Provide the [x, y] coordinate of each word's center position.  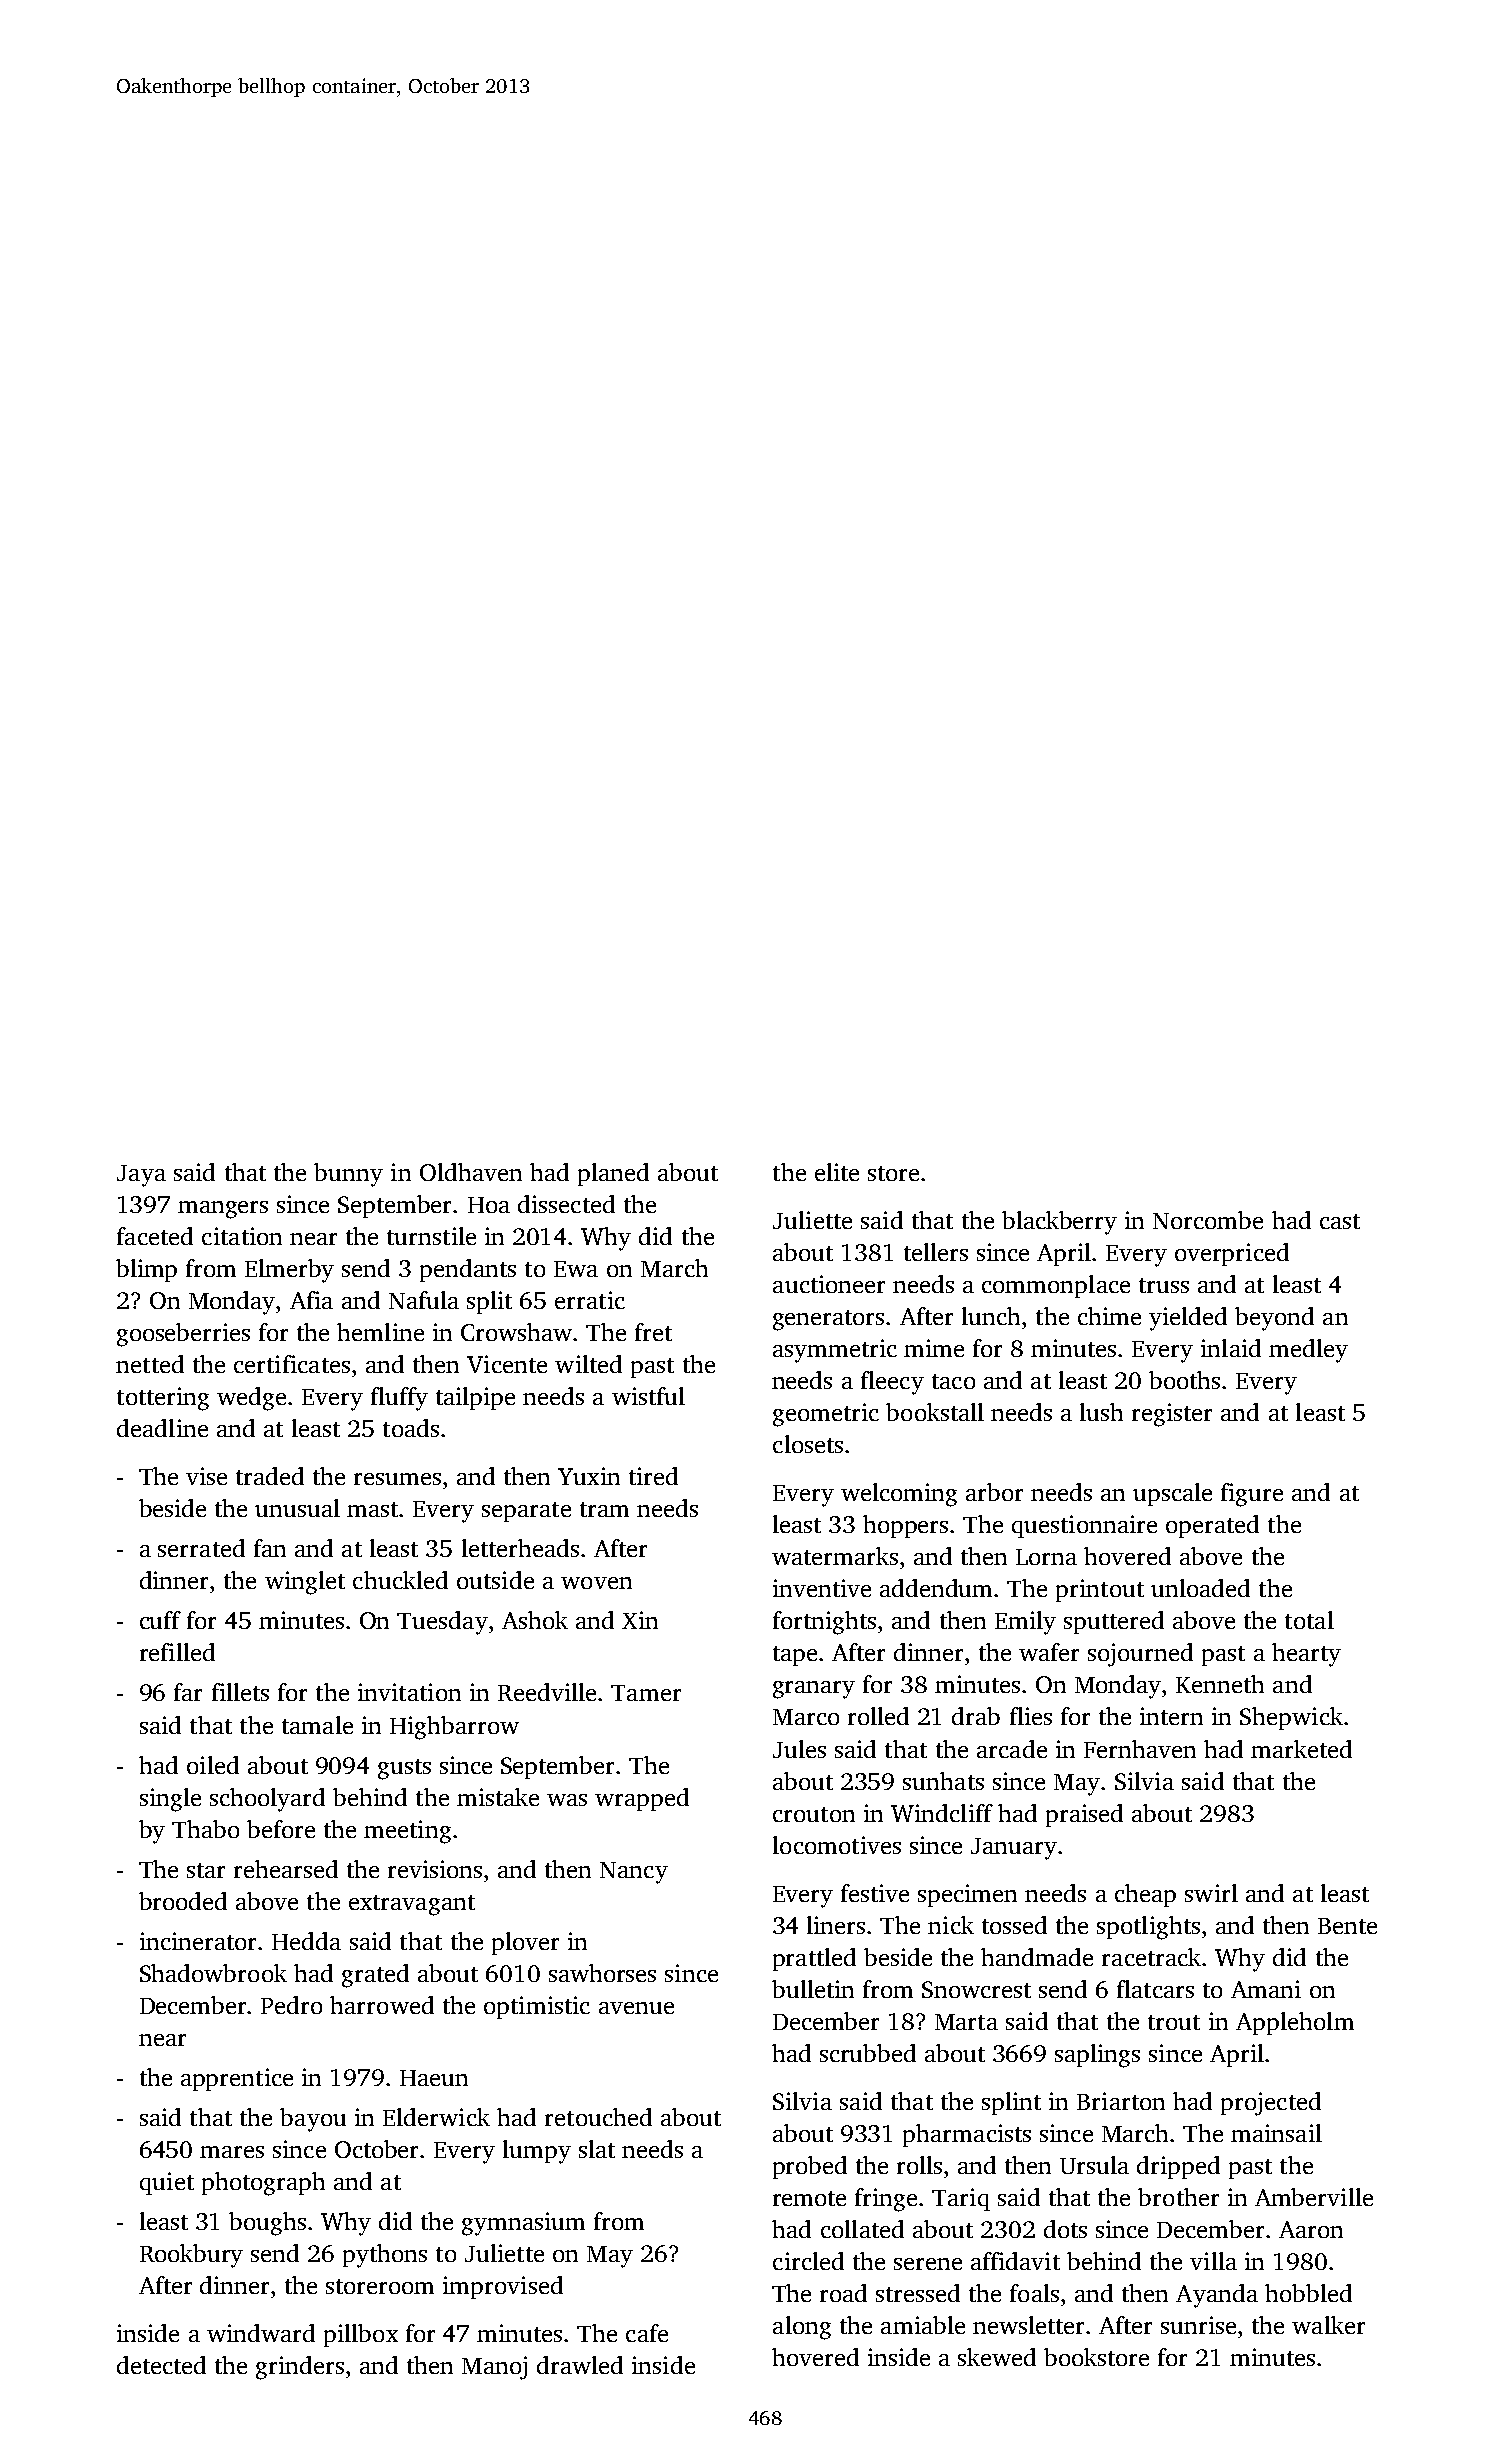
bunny [348, 1175]
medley [1308, 1351]
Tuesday [442, 1623]
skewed [997, 2357]
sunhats [943, 1781]
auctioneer [829, 1284]
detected [161, 2365]
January [1014, 1849]
